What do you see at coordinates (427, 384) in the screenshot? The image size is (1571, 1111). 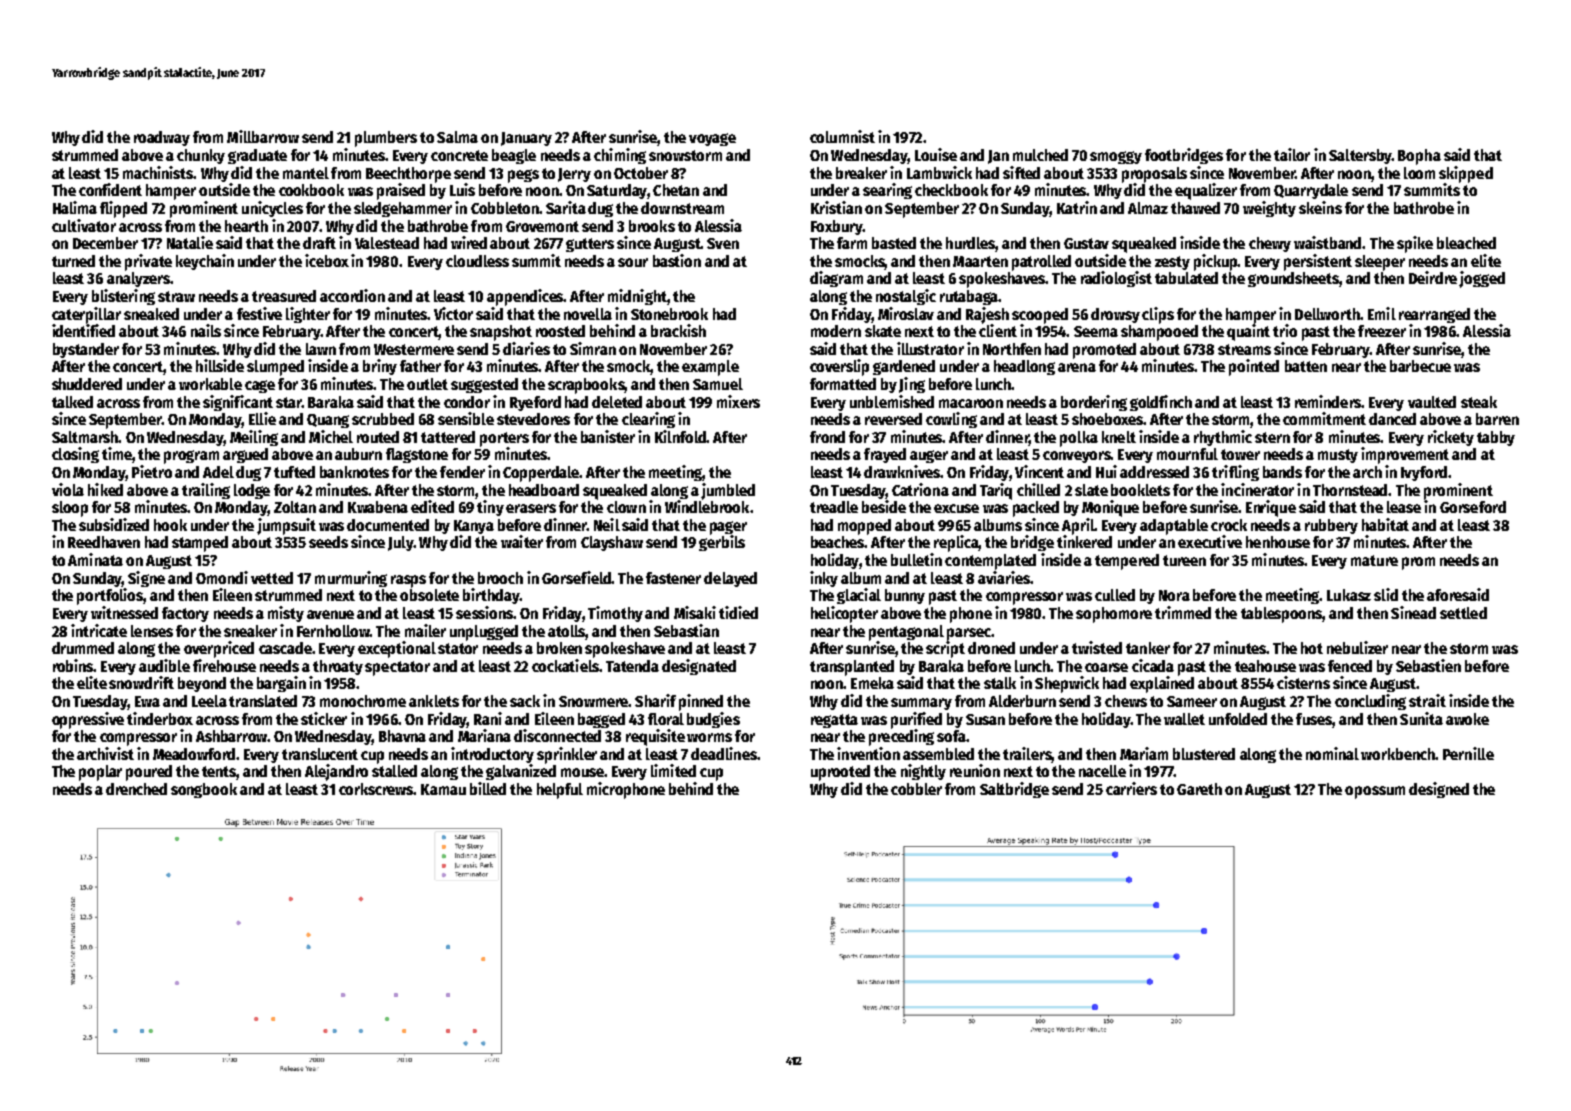 I see `outlet` at bounding box center [427, 384].
